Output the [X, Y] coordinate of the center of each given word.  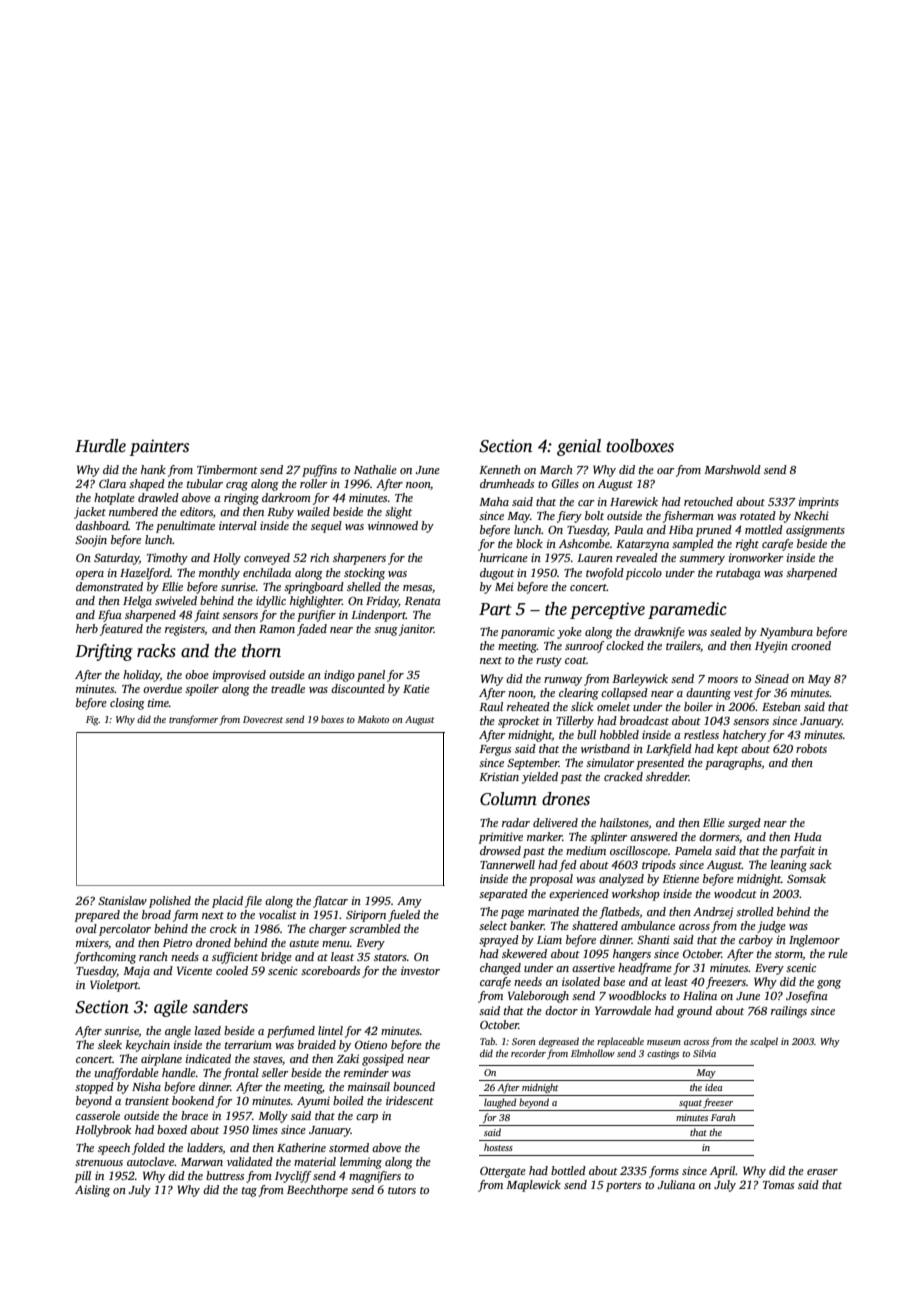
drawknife [659, 633]
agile [171, 1008]
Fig [92, 720]
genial [579, 447]
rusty [549, 662]
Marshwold [732, 469]
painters [159, 447]
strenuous [99, 1162]
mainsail [369, 1086]
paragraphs [733, 764]
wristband [605, 748]
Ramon [277, 629]
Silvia [704, 1053]
